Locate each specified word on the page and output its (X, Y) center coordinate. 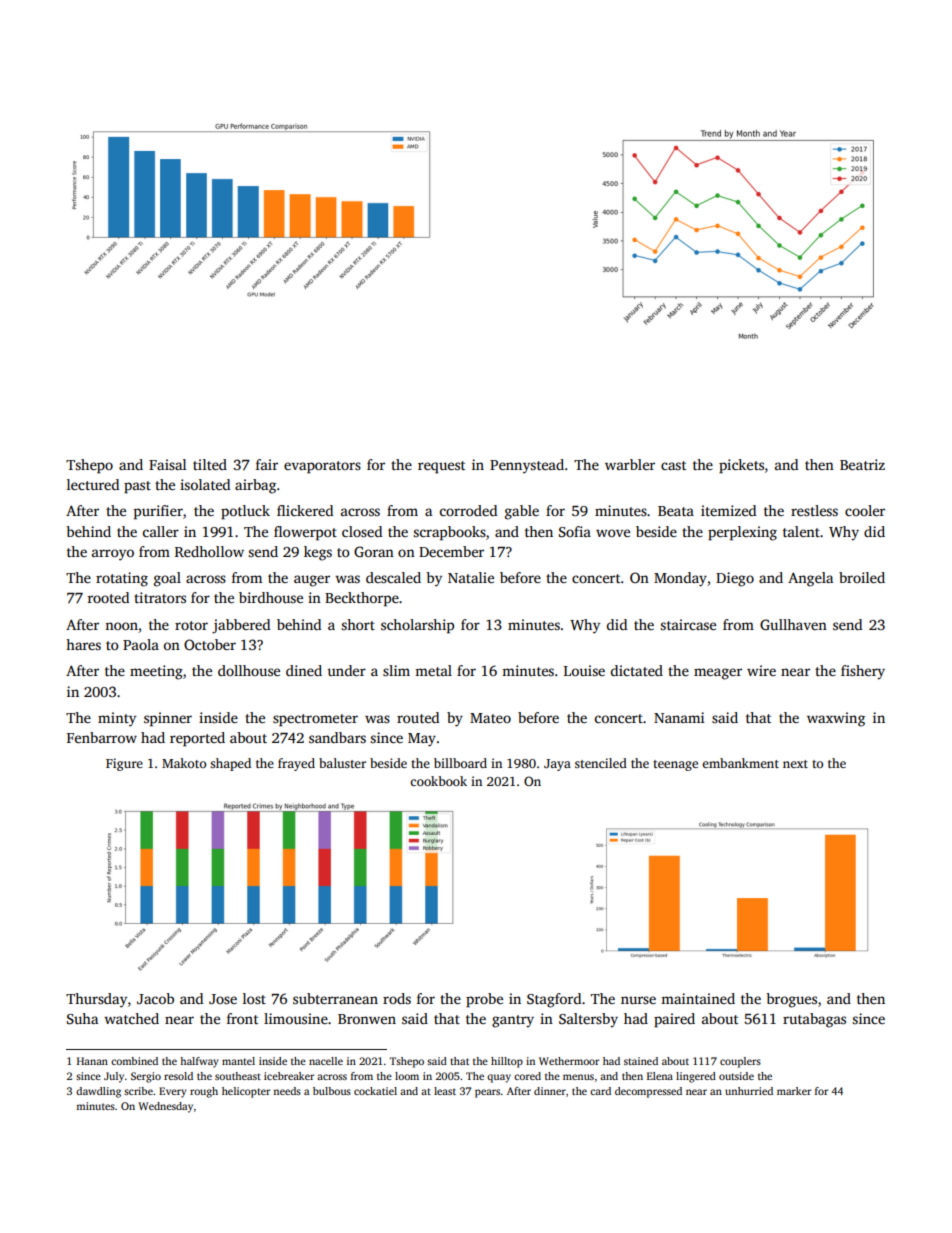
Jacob (155, 998)
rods (397, 998)
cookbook (438, 781)
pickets (741, 466)
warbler (630, 464)
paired (674, 1020)
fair (267, 464)
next (795, 764)
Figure (124, 764)
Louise (584, 670)
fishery (863, 672)
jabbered (241, 626)
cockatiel (375, 1091)
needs (287, 1091)
